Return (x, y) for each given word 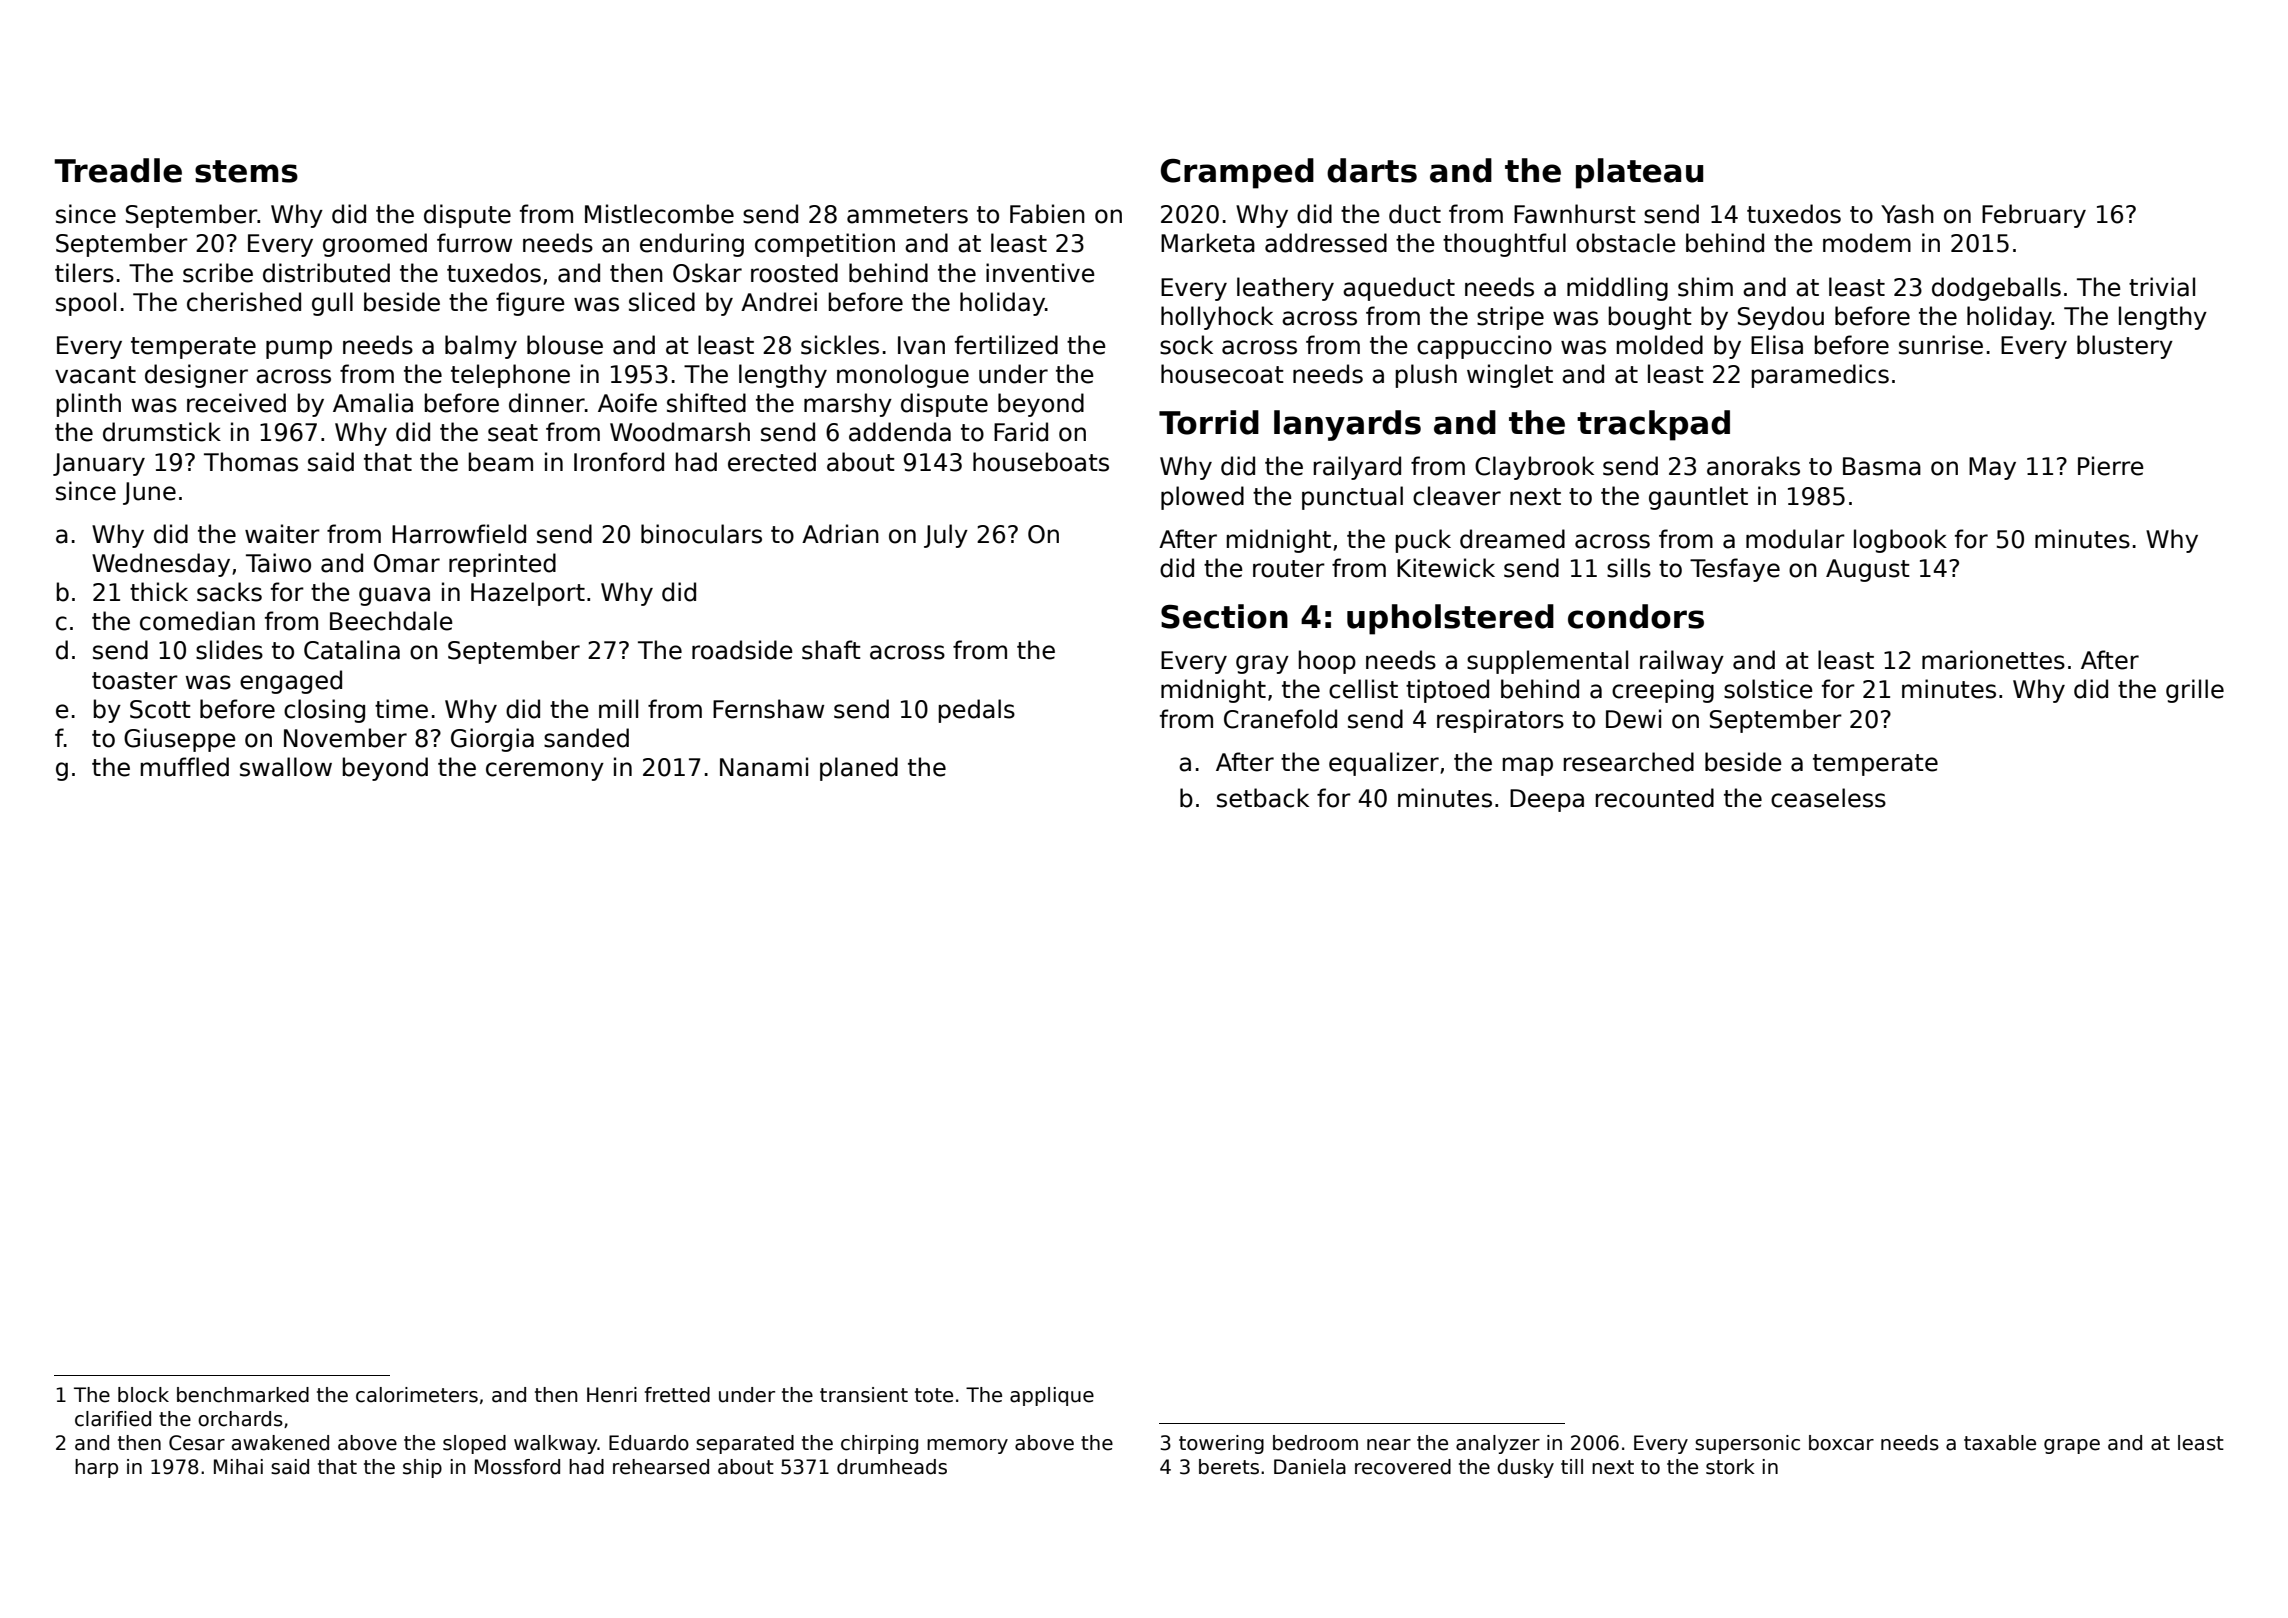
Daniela (1310, 1467)
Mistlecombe (659, 214)
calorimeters (417, 1395)
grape (2072, 1446)
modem (1867, 243)
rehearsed (661, 1467)
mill (618, 708)
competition (825, 245)
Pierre (2111, 466)
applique (1052, 1396)
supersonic (1747, 1444)
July (946, 536)
